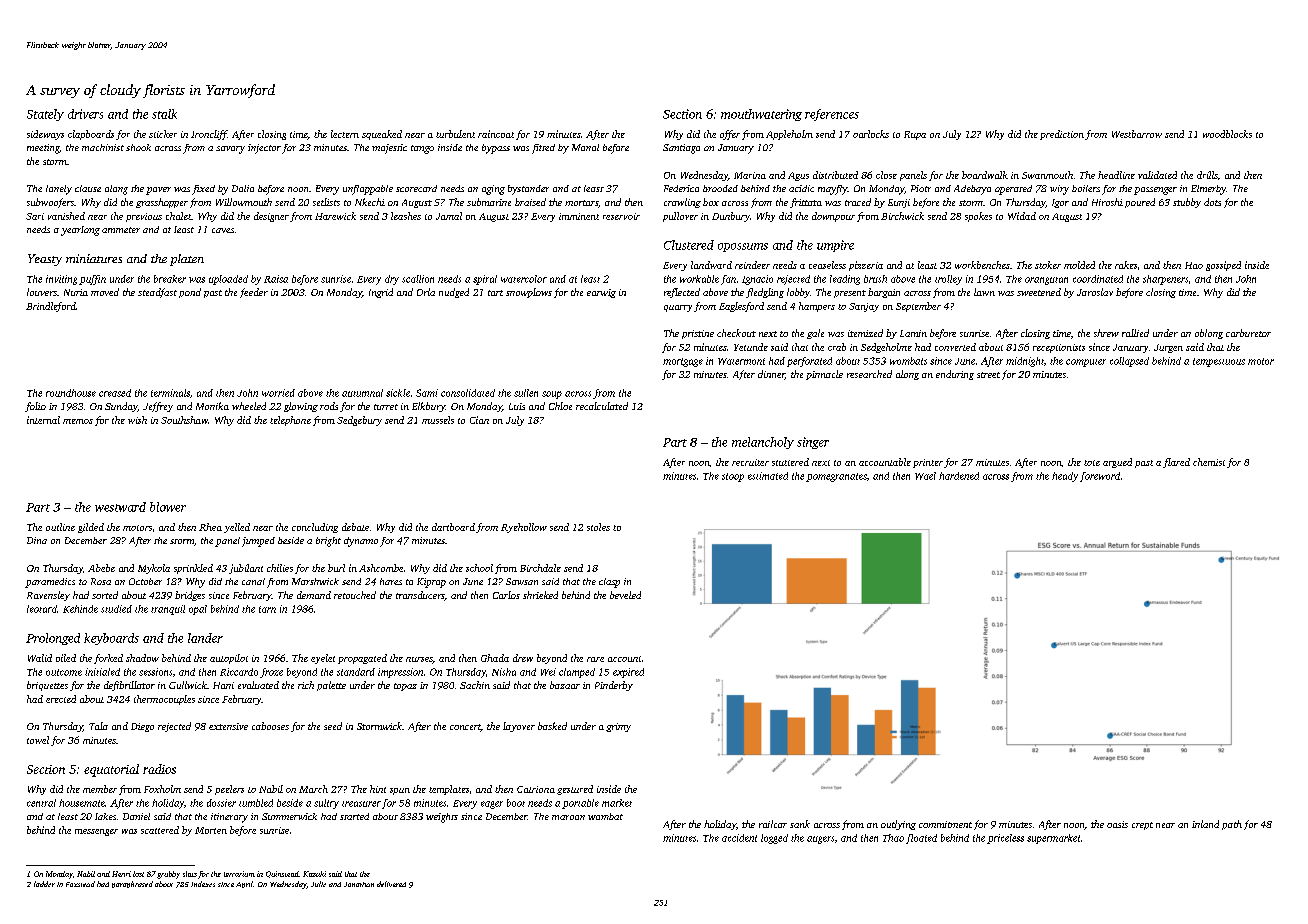 The image size is (1308, 924). What do you see at coordinates (1227, 134) in the screenshot?
I see `woodblocks` at bounding box center [1227, 134].
